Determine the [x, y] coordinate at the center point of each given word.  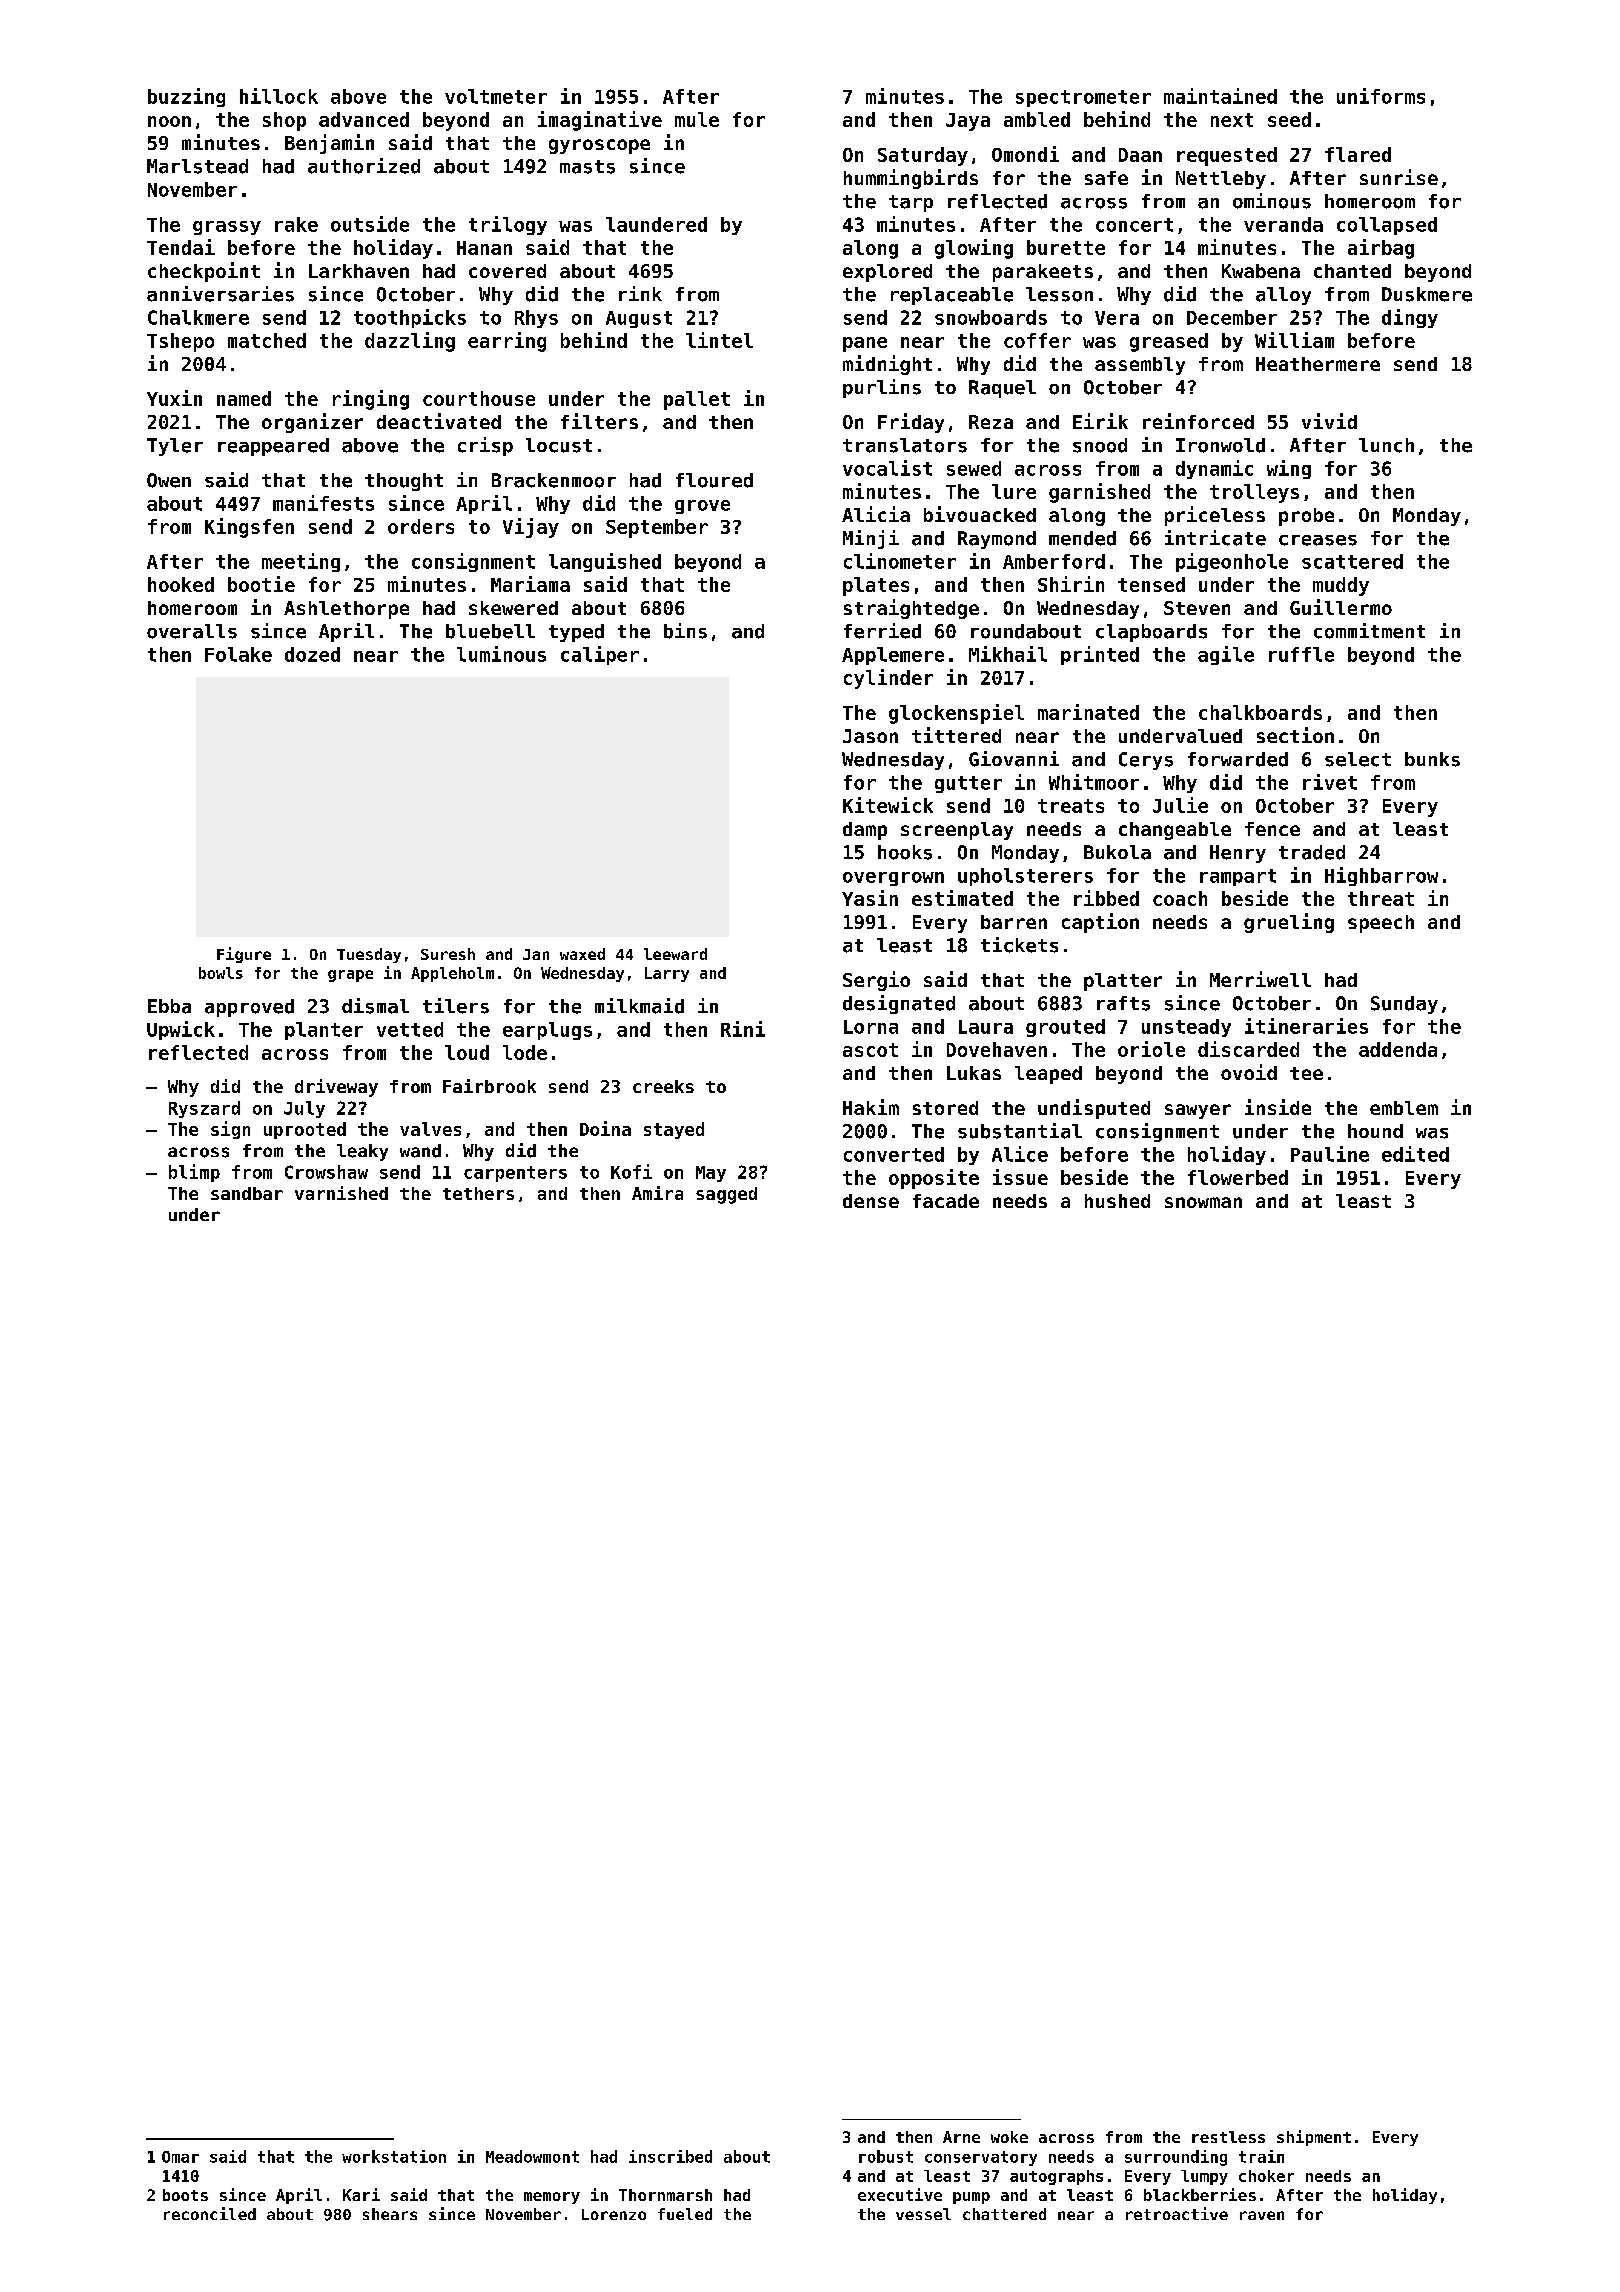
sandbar [247, 1193]
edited [1415, 1154]
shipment [1314, 2138]
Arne [961, 2137]
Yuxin [174, 398]
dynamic [1214, 469]
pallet [697, 400]
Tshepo [180, 342]
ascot [870, 1050]
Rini [743, 1029]
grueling [1289, 923]
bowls [221, 973]
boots [185, 2195]
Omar [180, 2157]
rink [640, 293]
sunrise [1399, 177]
